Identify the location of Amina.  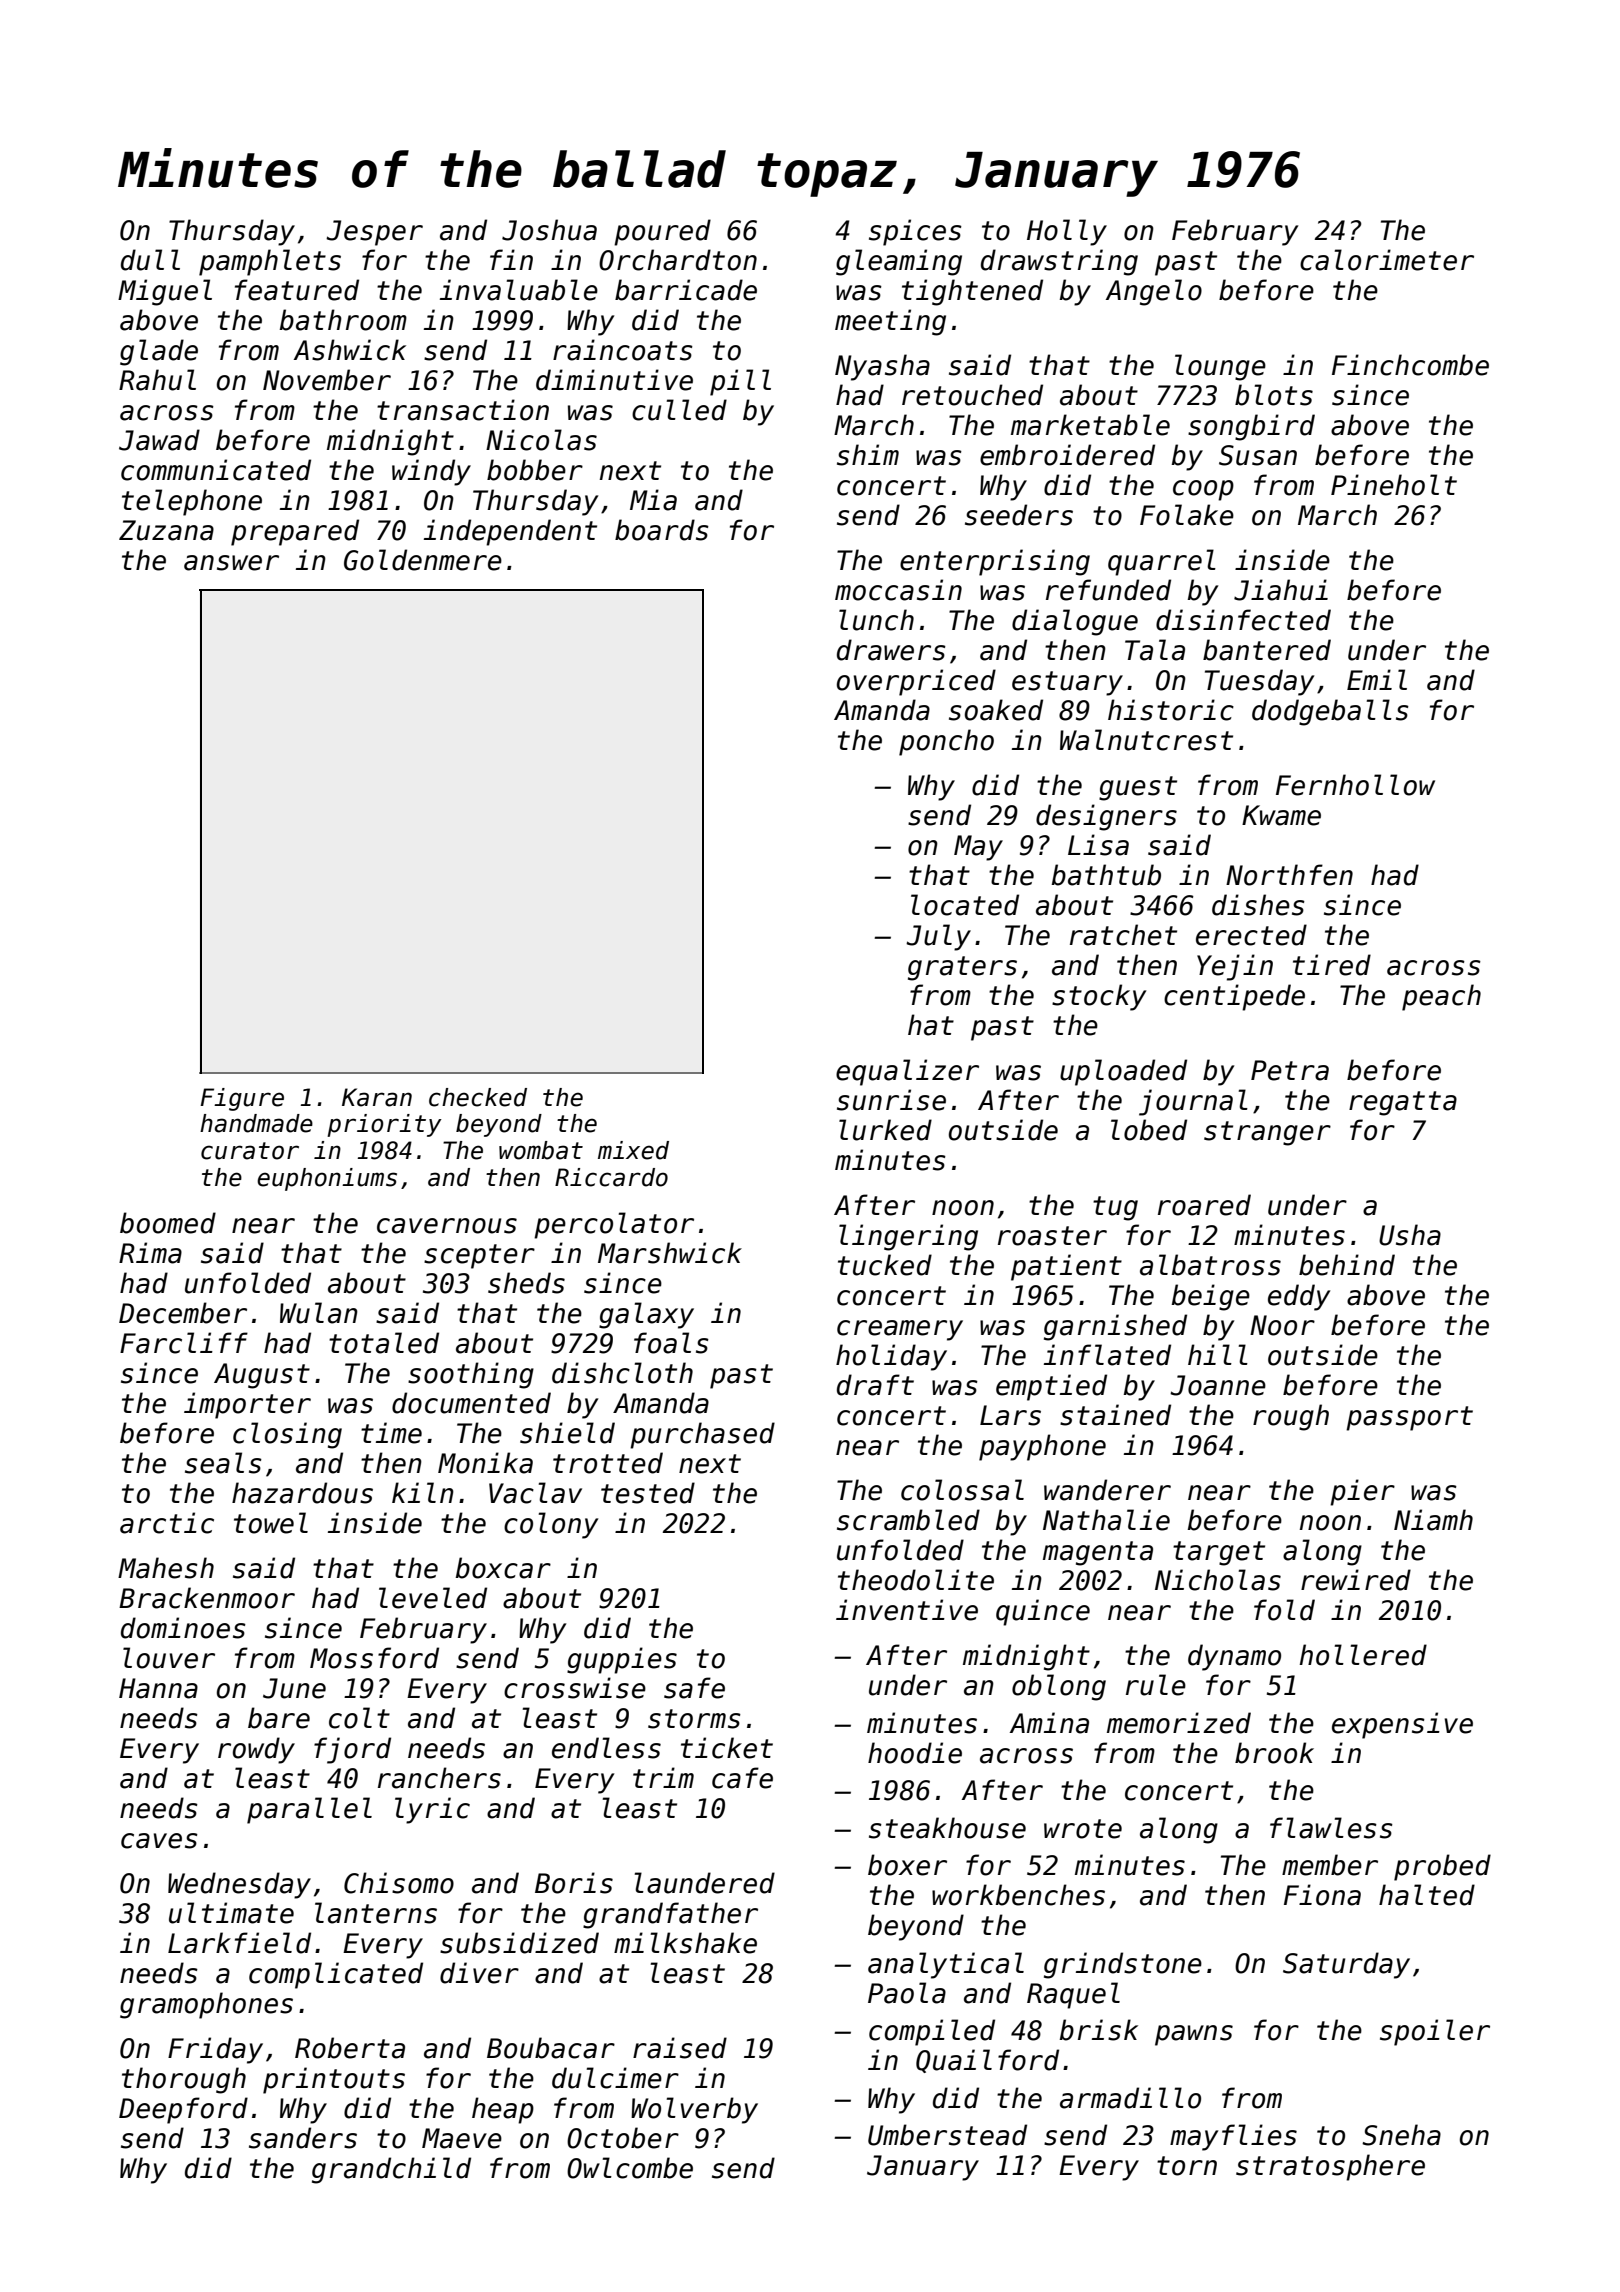
(1049, 1723).
